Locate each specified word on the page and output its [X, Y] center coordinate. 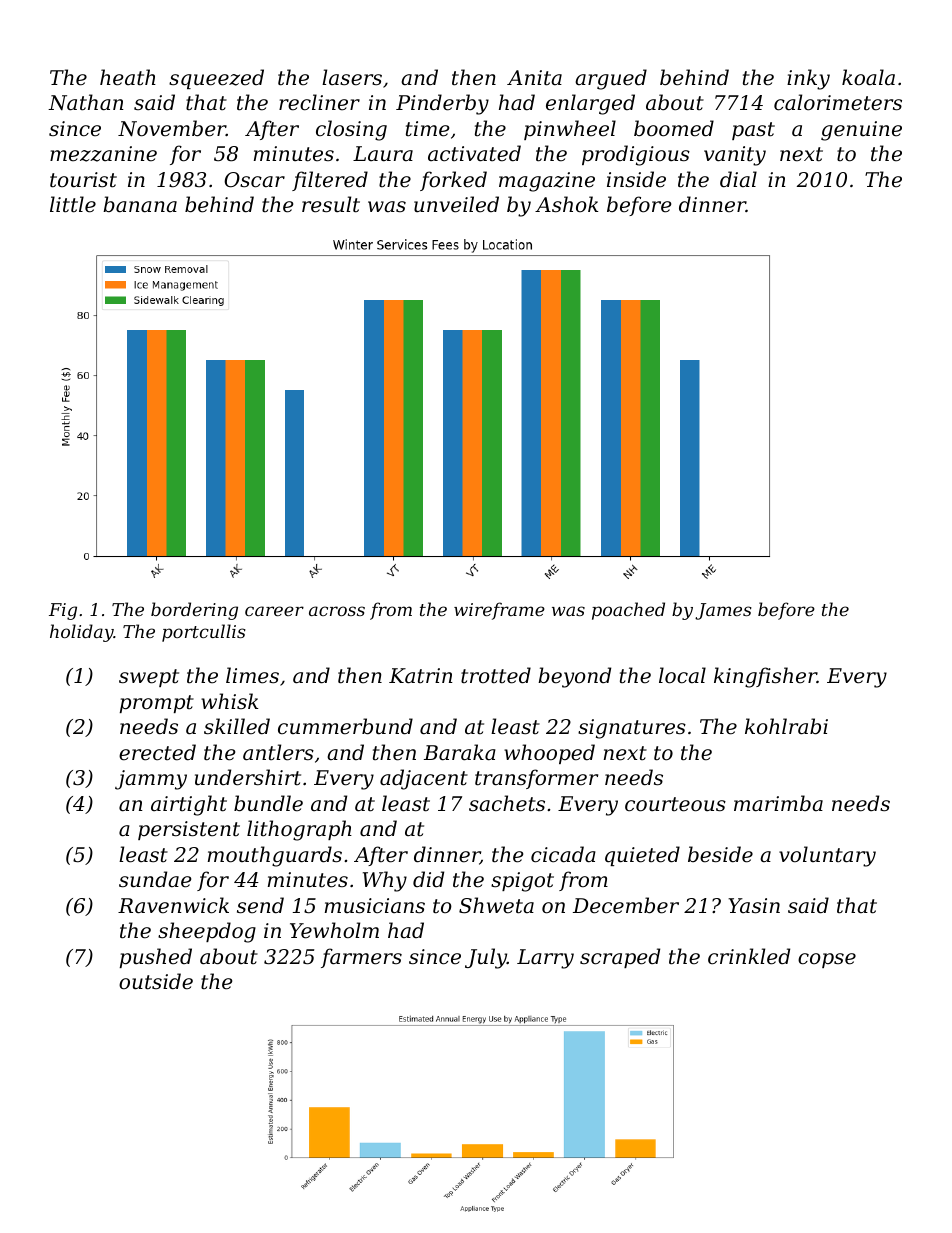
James [723, 611]
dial [738, 179]
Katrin [421, 676]
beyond [574, 677]
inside [636, 179]
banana [140, 204]
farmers [361, 958]
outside [156, 981]
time [427, 129]
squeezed [216, 79]
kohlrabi [786, 726]
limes [252, 675]
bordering [194, 611]
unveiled [456, 204]
